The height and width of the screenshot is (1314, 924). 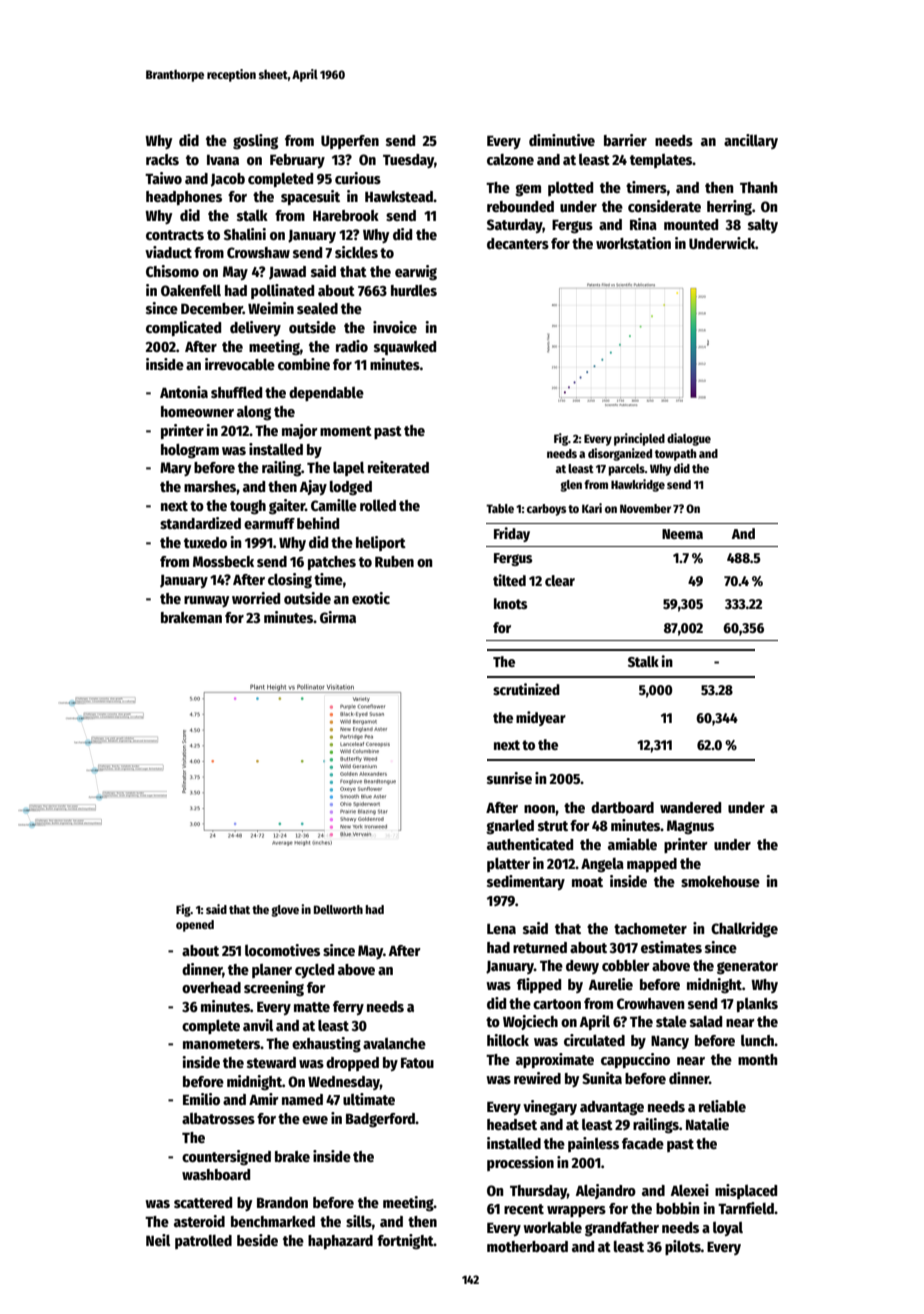 What do you see at coordinates (526, 689) in the screenshot?
I see `scrutinized` at bounding box center [526, 689].
